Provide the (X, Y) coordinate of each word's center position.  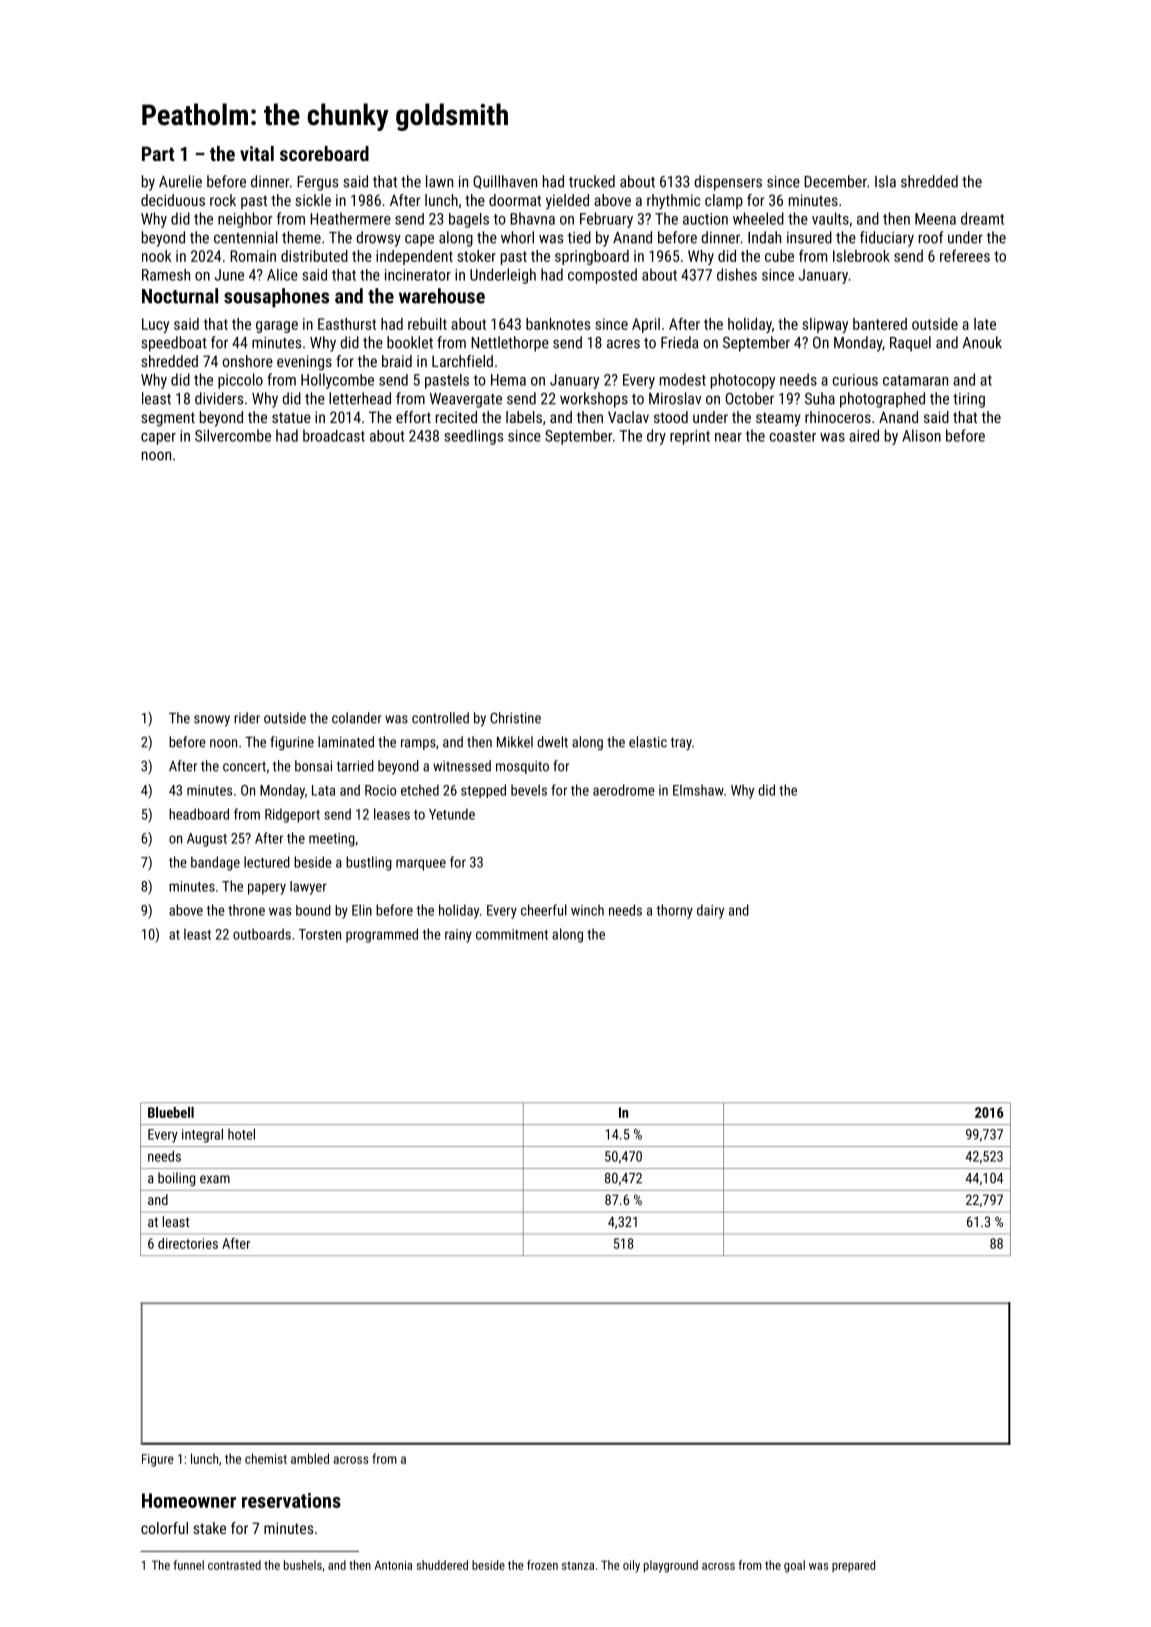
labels (524, 417)
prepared (853, 1566)
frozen (542, 1565)
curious (855, 380)
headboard (199, 814)
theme (301, 237)
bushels (303, 1565)
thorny (674, 911)
